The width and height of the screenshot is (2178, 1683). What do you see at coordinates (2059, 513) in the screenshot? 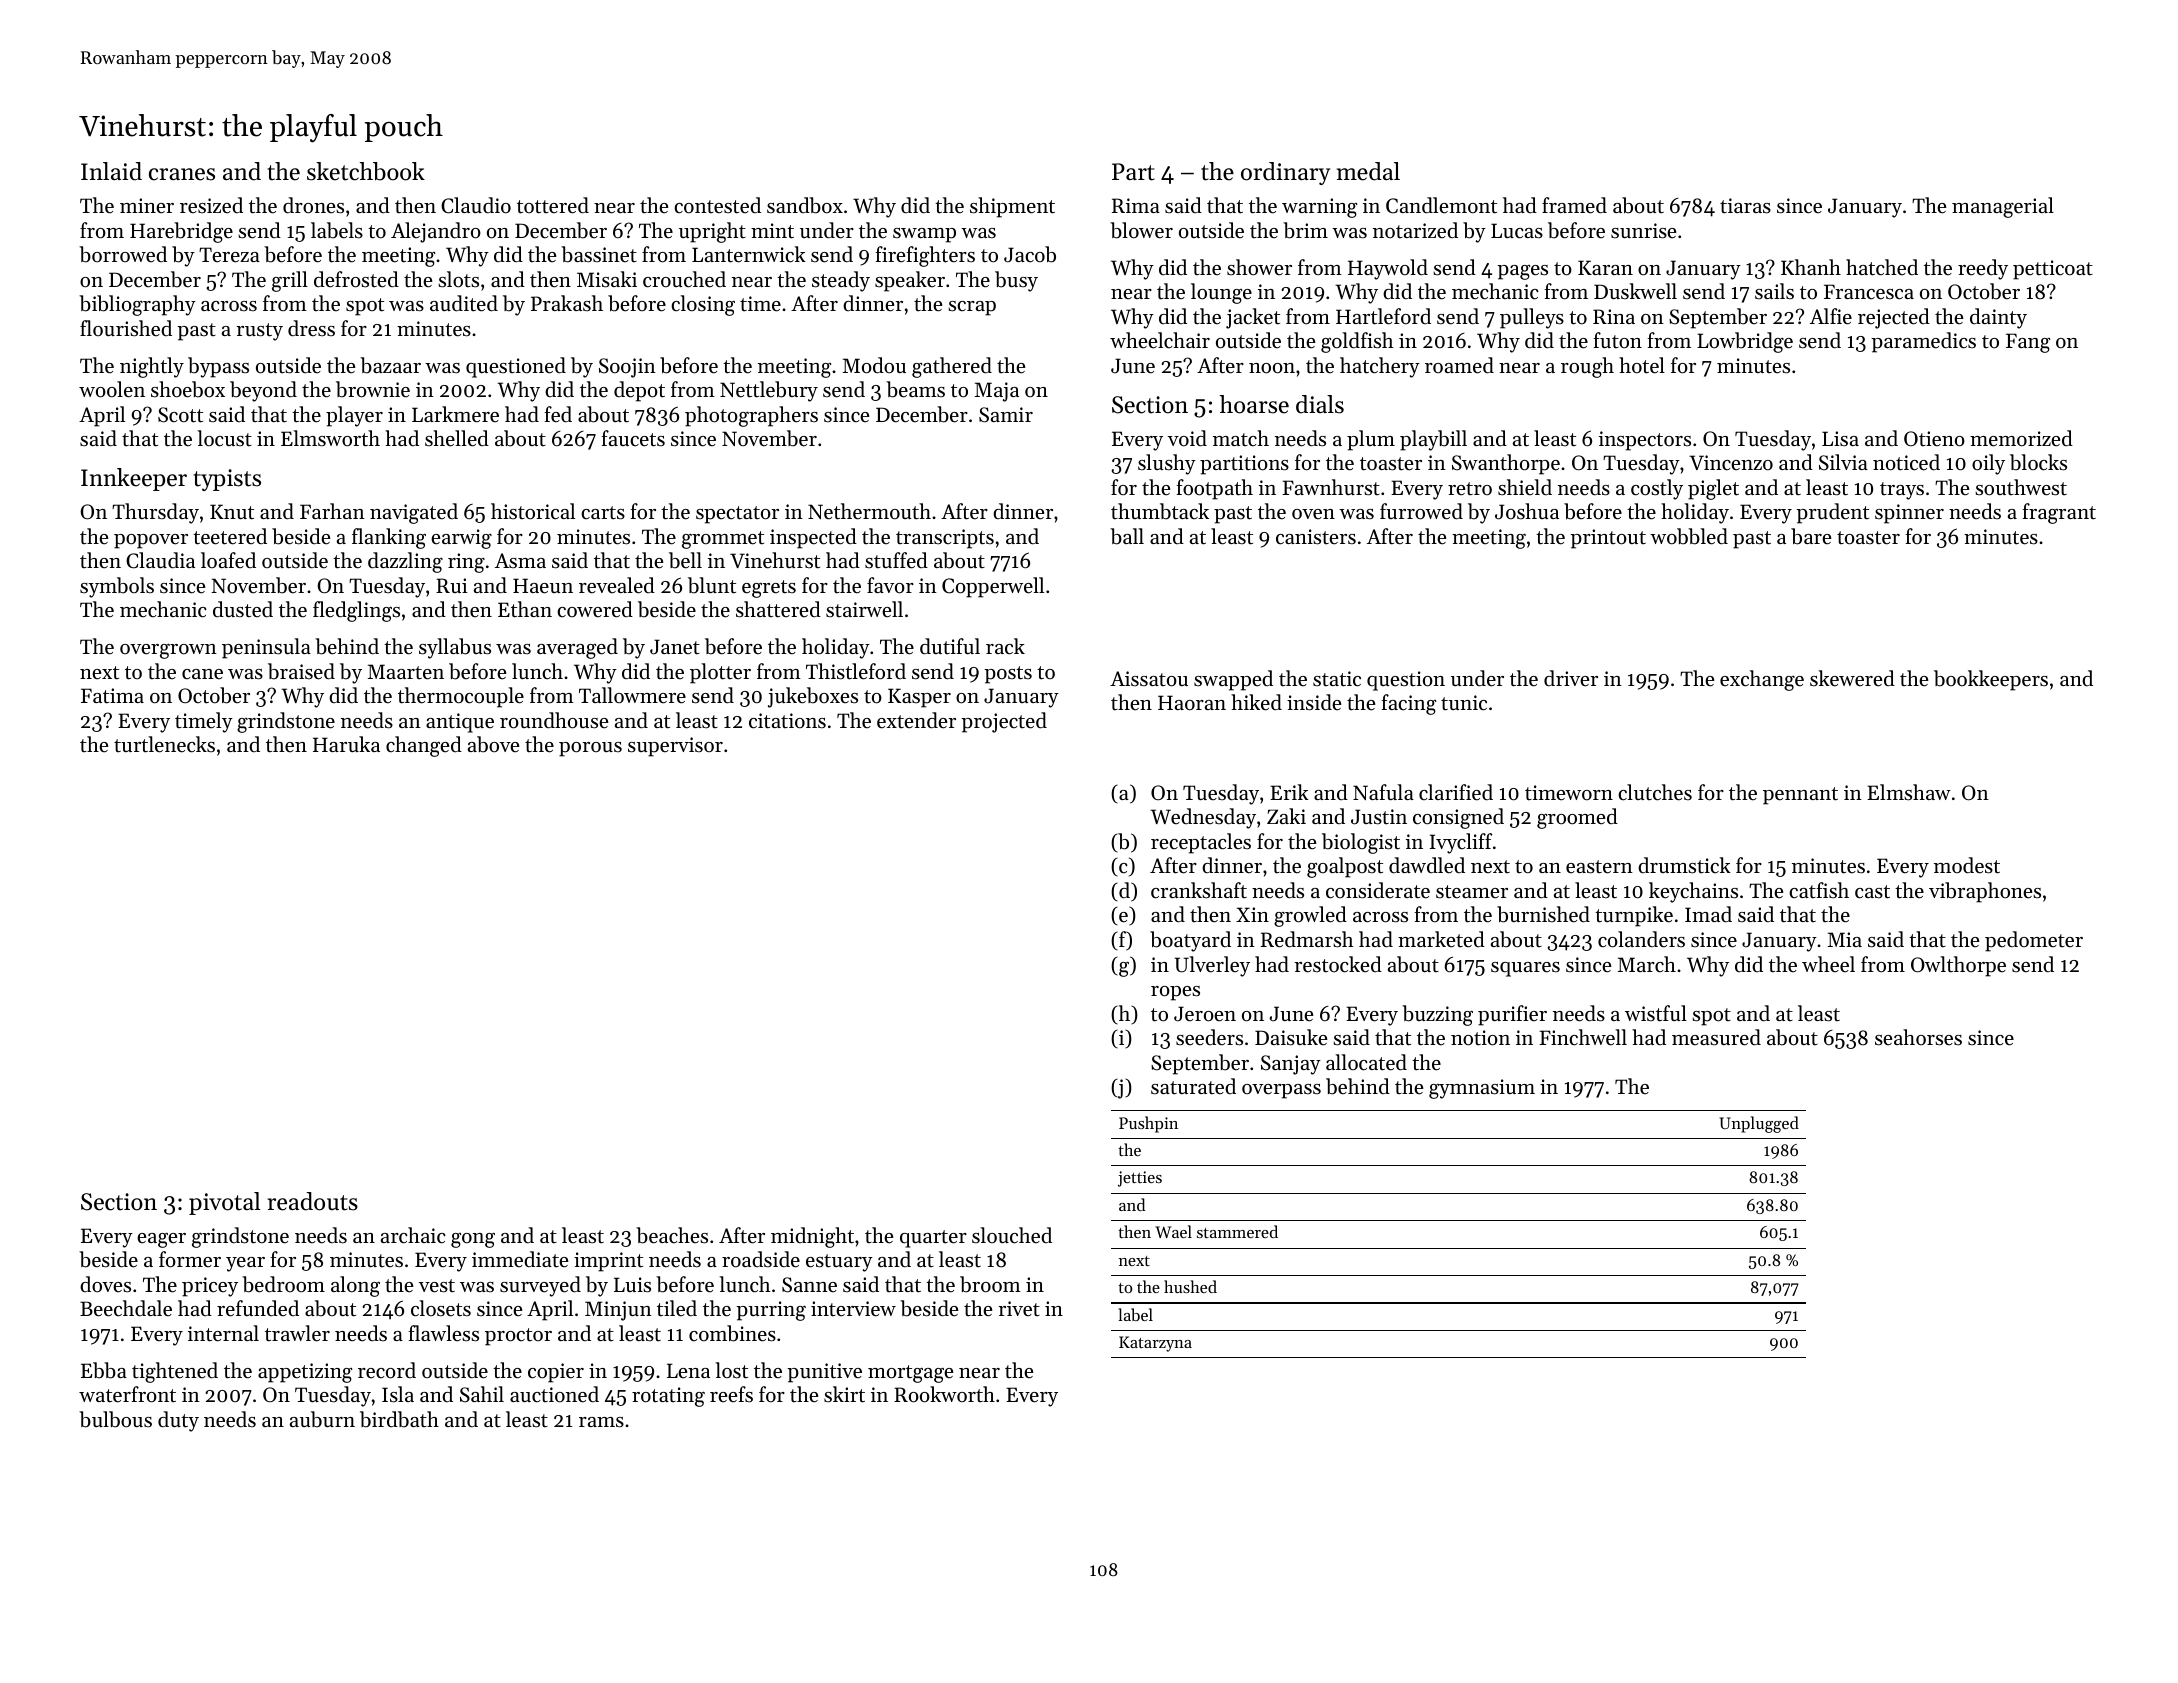
I see `fragrant` at bounding box center [2059, 513].
